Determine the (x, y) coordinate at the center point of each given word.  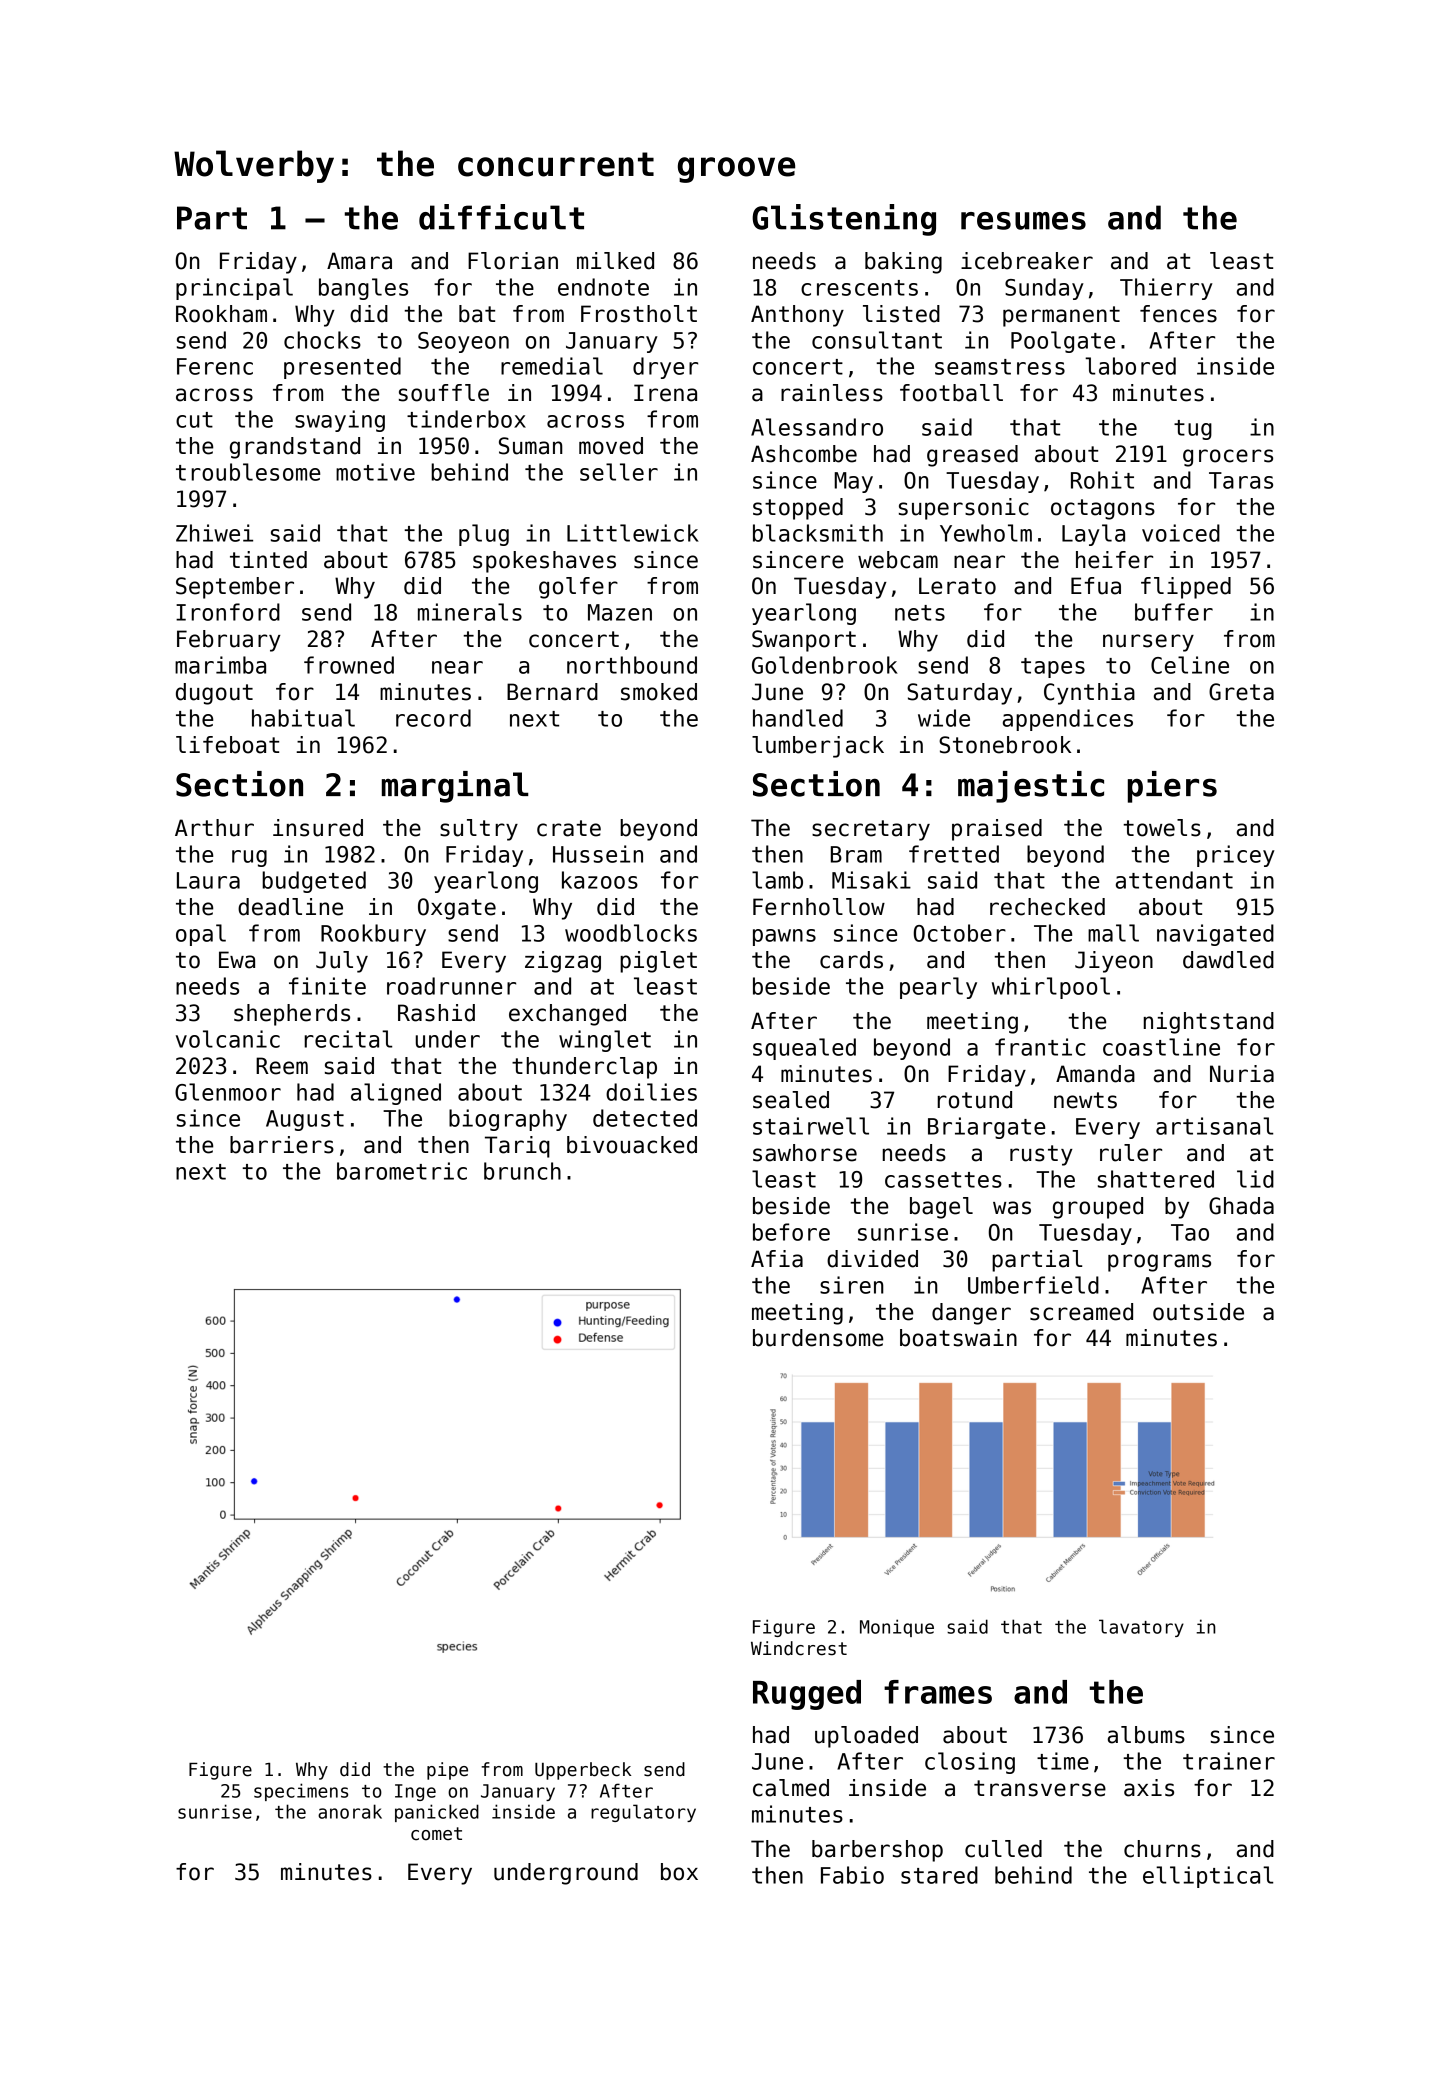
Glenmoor (228, 1092)
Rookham (221, 314)
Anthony (797, 316)
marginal (455, 787)
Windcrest (799, 1648)
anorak (350, 1811)
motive (375, 472)
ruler (1131, 1153)
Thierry (1166, 289)
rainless (832, 393)
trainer (1229, 1761)
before (791, 1232)
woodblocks (631, 933)
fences (1178, 314)
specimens (301, 1792)
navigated (1215, 935)
